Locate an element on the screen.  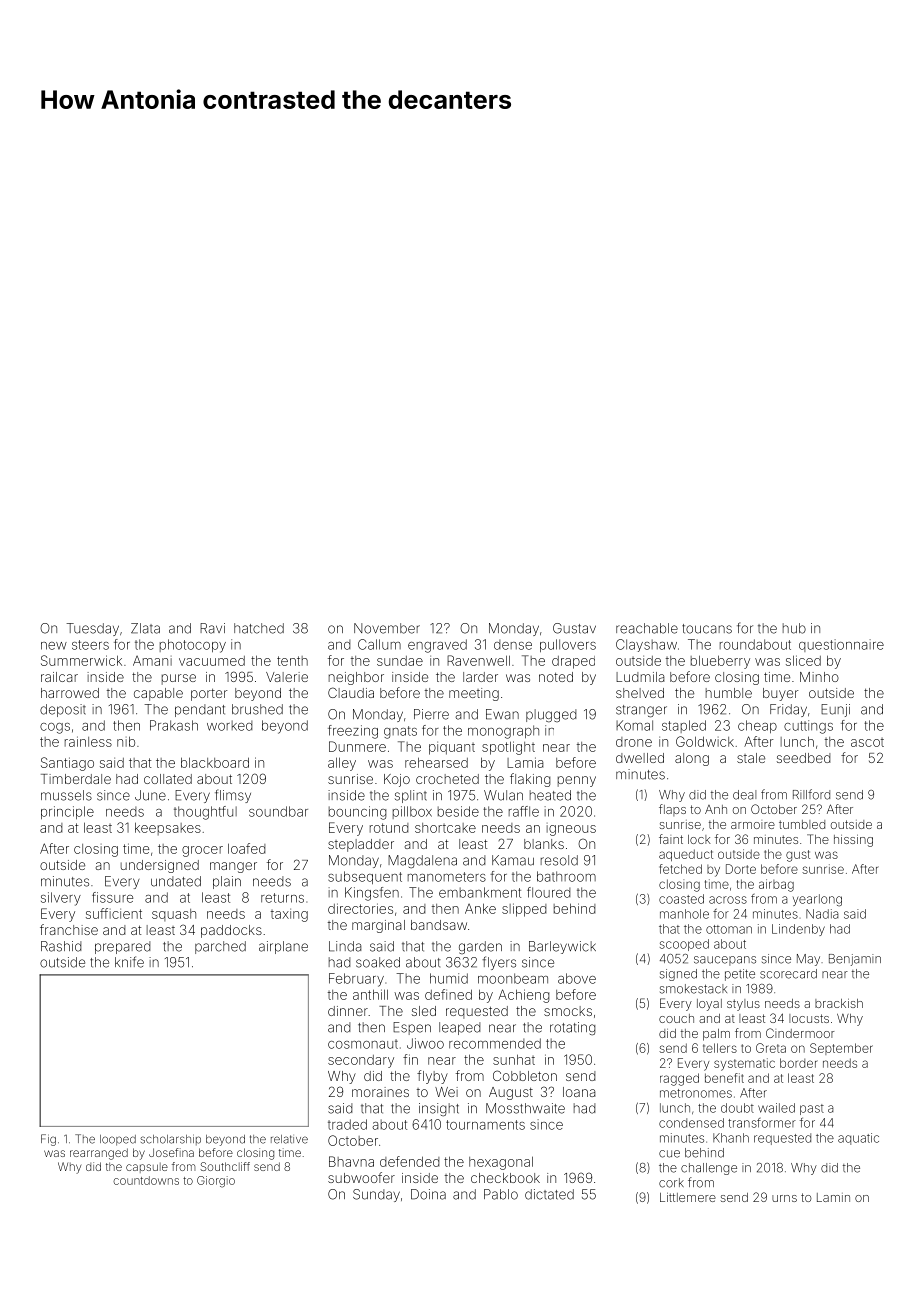
Dorte is located at coordinates (741, 869).
